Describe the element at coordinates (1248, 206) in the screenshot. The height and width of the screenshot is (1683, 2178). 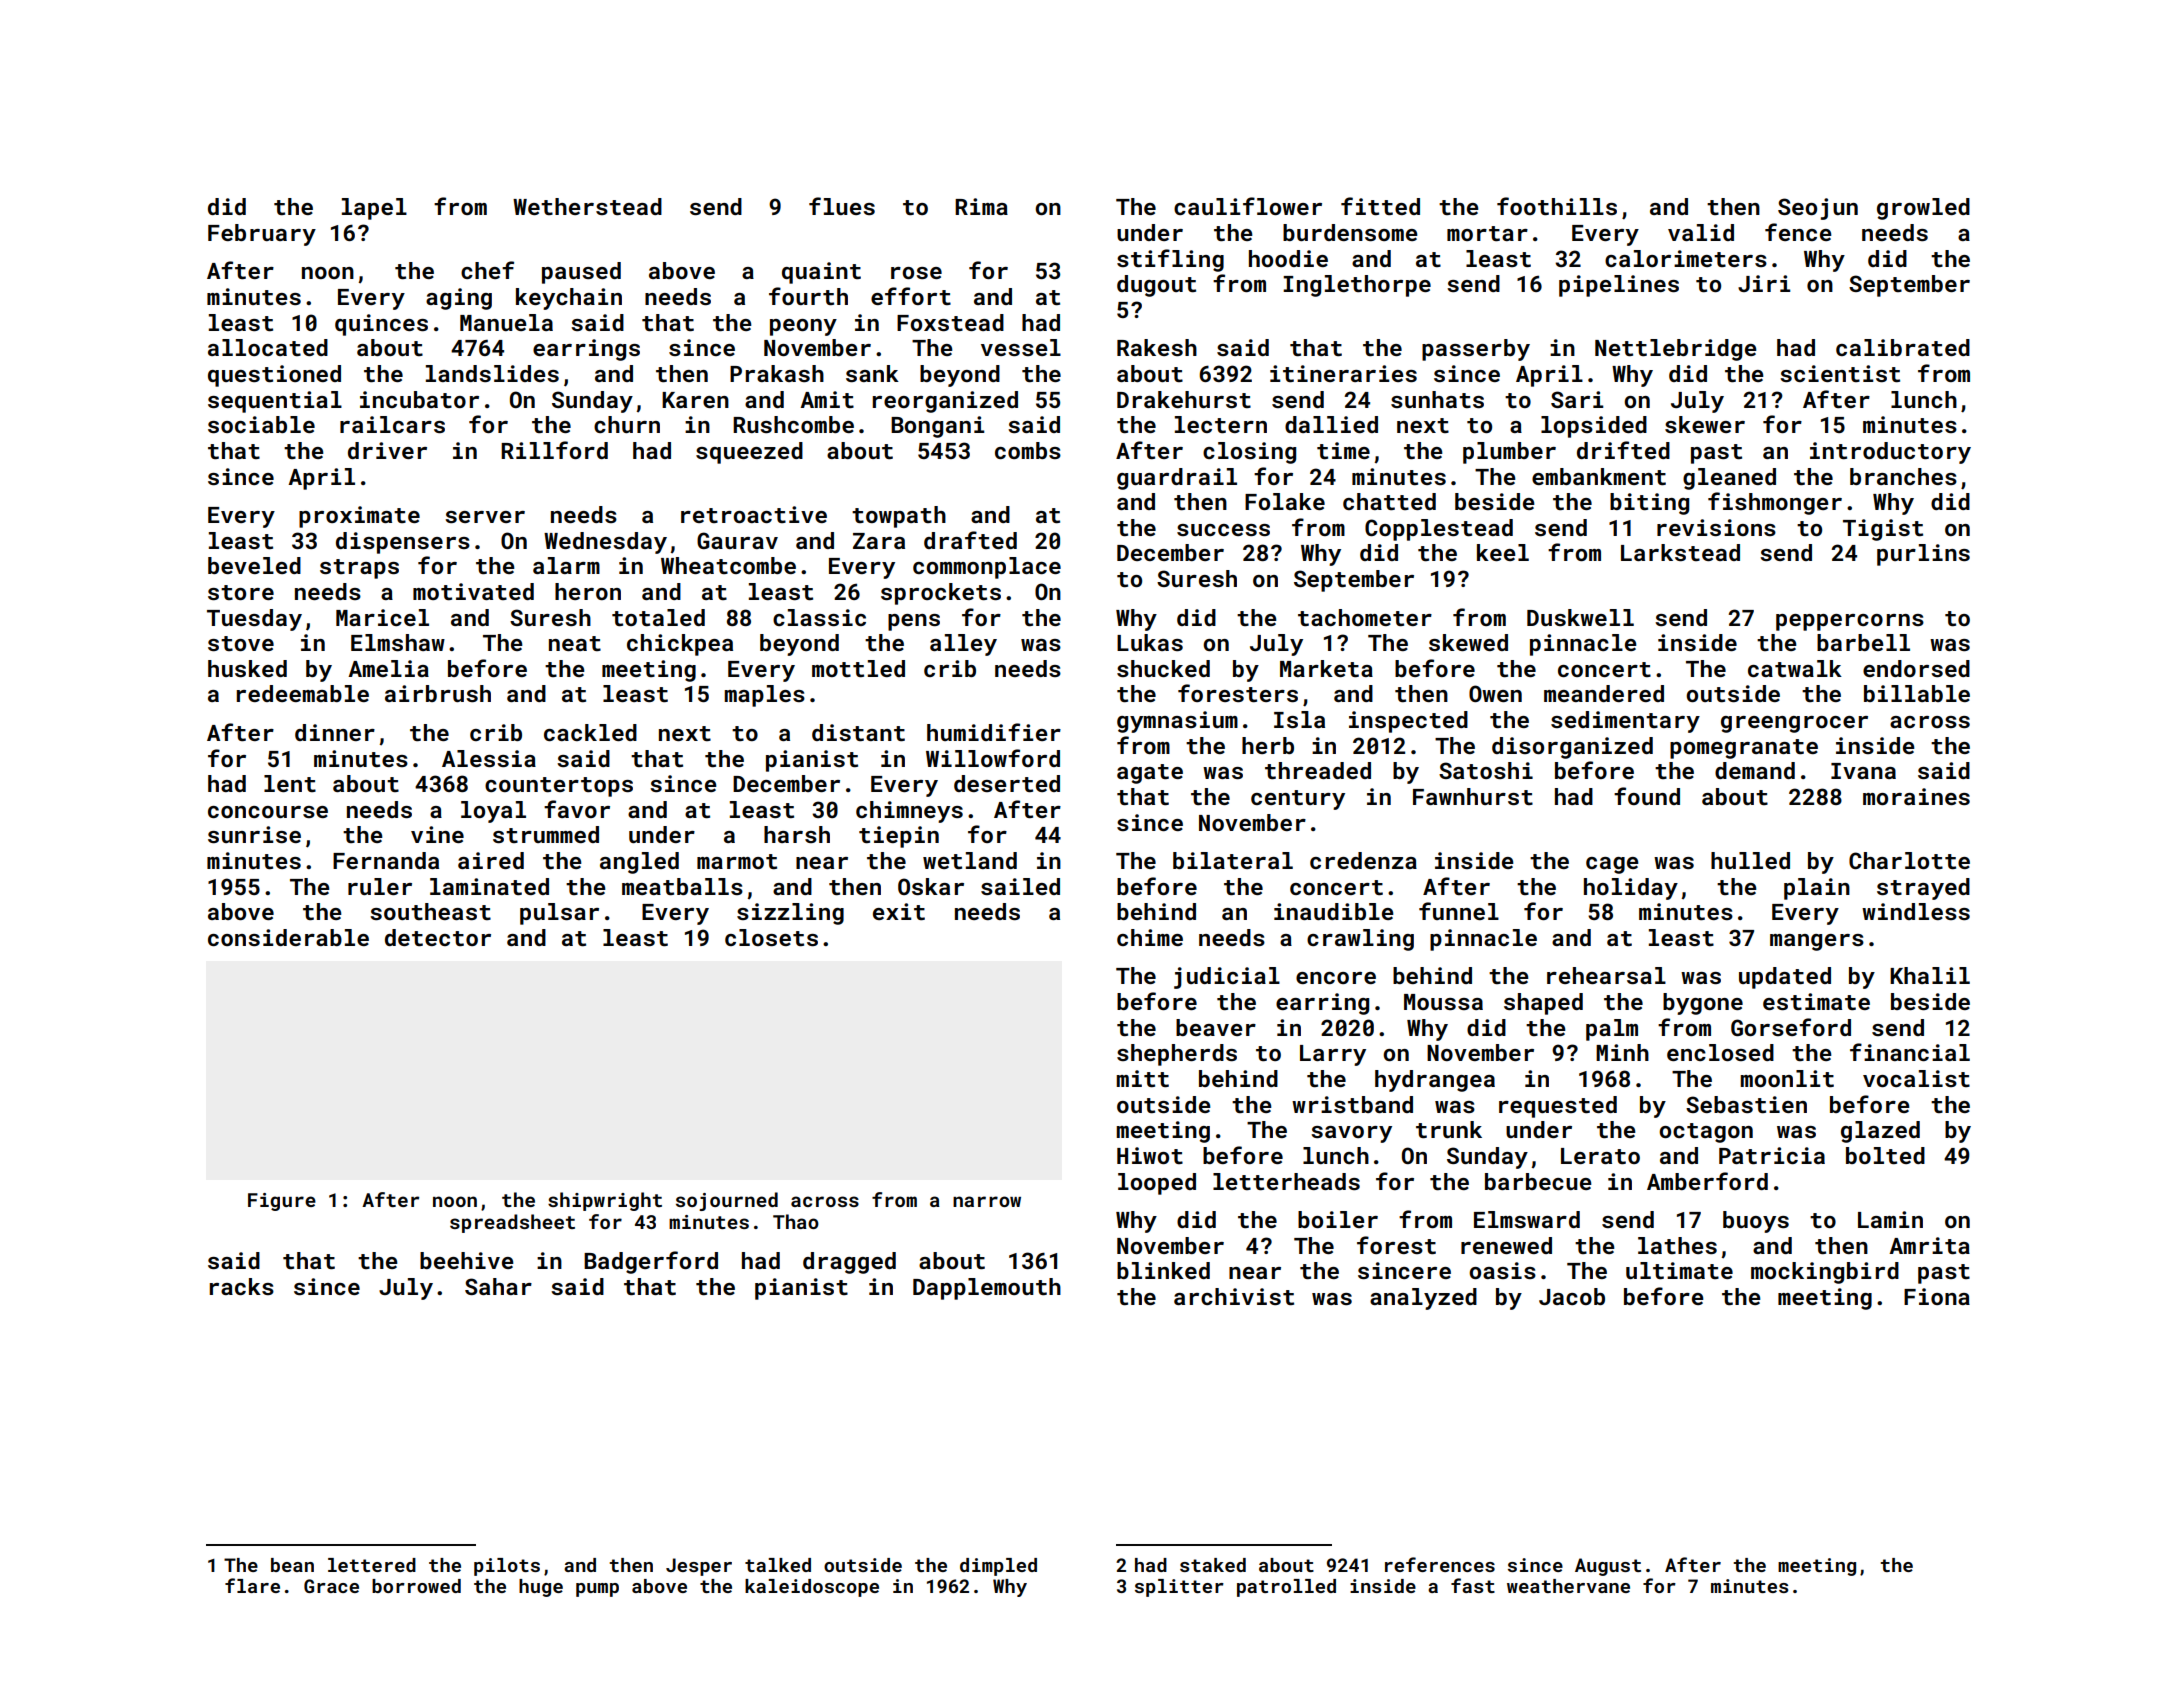
I see `cauliflower` at that location.
